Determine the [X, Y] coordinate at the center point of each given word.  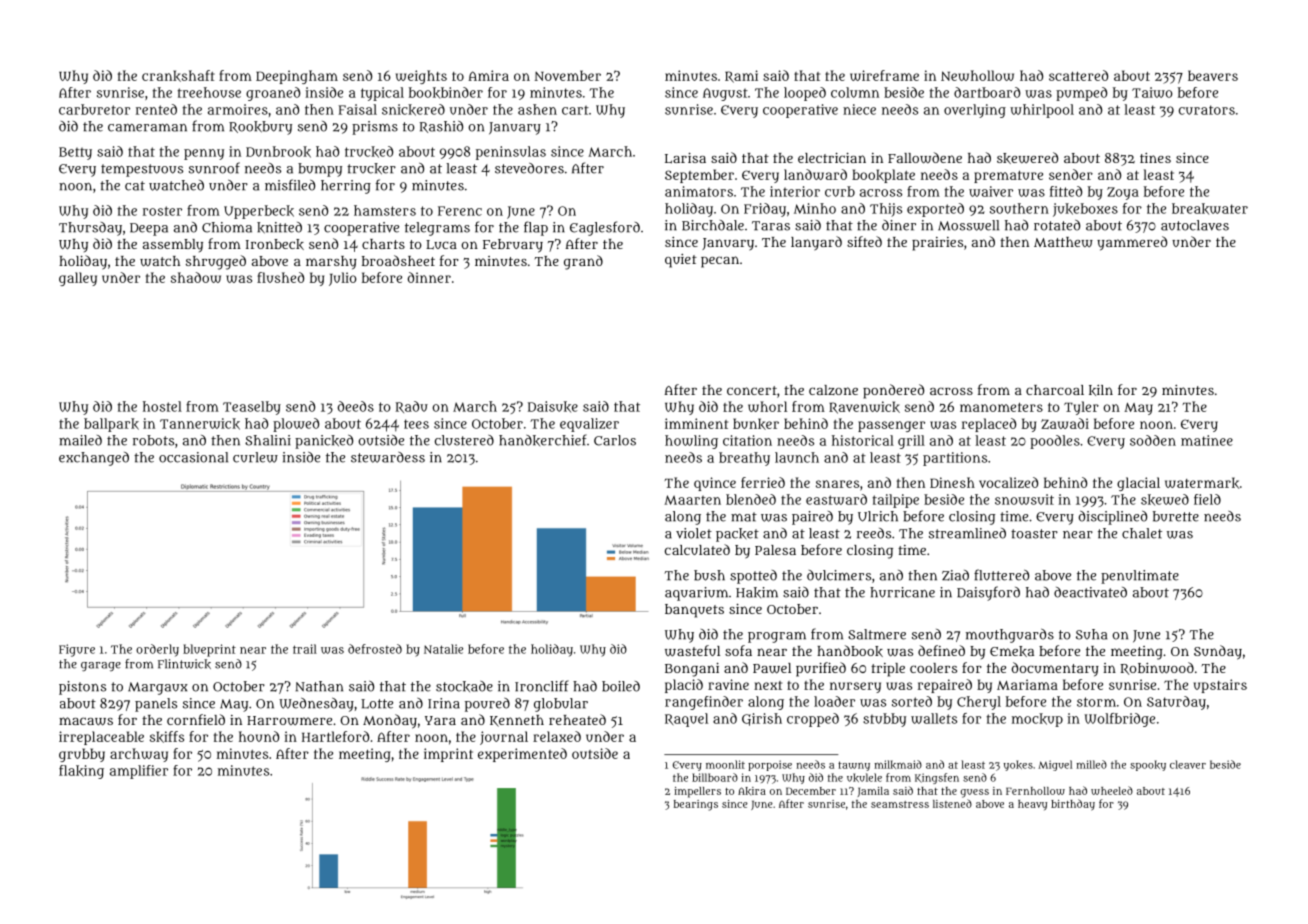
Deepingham [297, 77]
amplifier [139, 772]
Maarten [692, 500]
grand [583, 262]
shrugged [216, 262]
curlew [255, 457]
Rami [741, 76]
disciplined [1113, 518]
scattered [1078, 75]
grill [911, 442]
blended [751, 499]
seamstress [900, 804]
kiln [1101, 390]
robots [153, 440]
